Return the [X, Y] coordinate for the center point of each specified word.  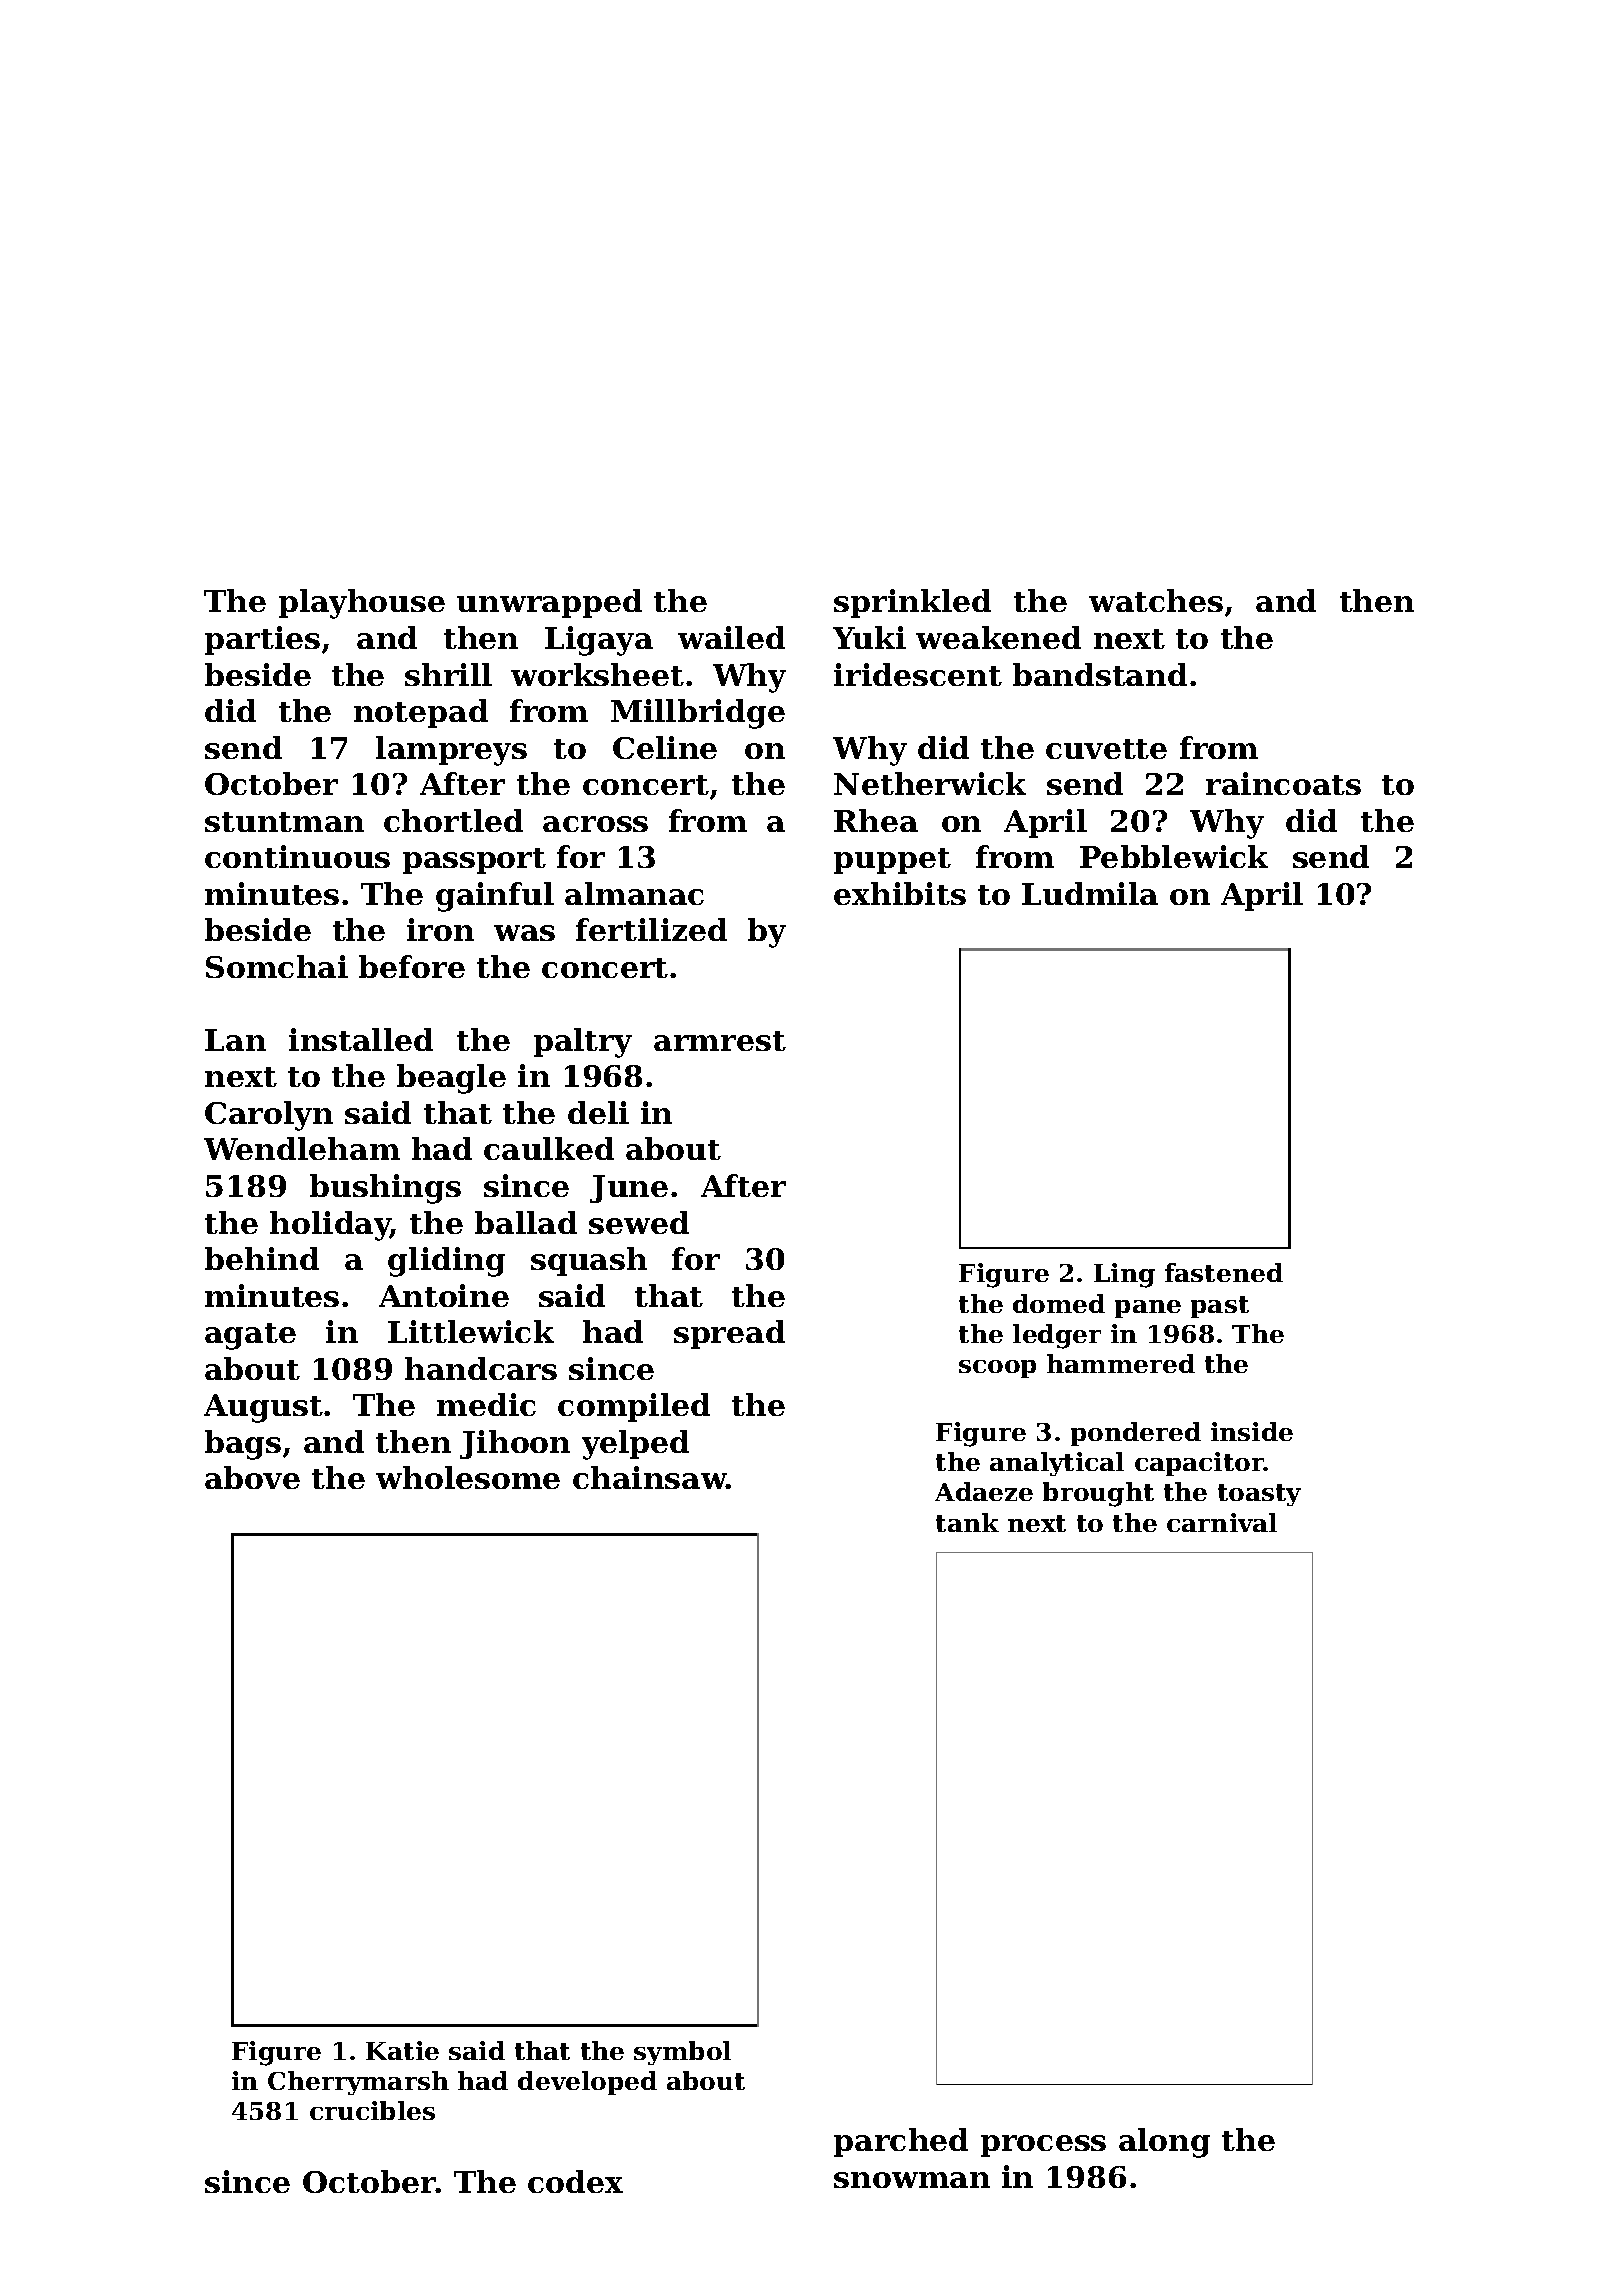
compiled [634, 1407]
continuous [297, 856]
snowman [912, 2180]
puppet [892, 861]
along [1164, 2143]
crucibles [372, 2110]
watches [1156, 600]
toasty [1259, 1495]
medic [486, 1404]
